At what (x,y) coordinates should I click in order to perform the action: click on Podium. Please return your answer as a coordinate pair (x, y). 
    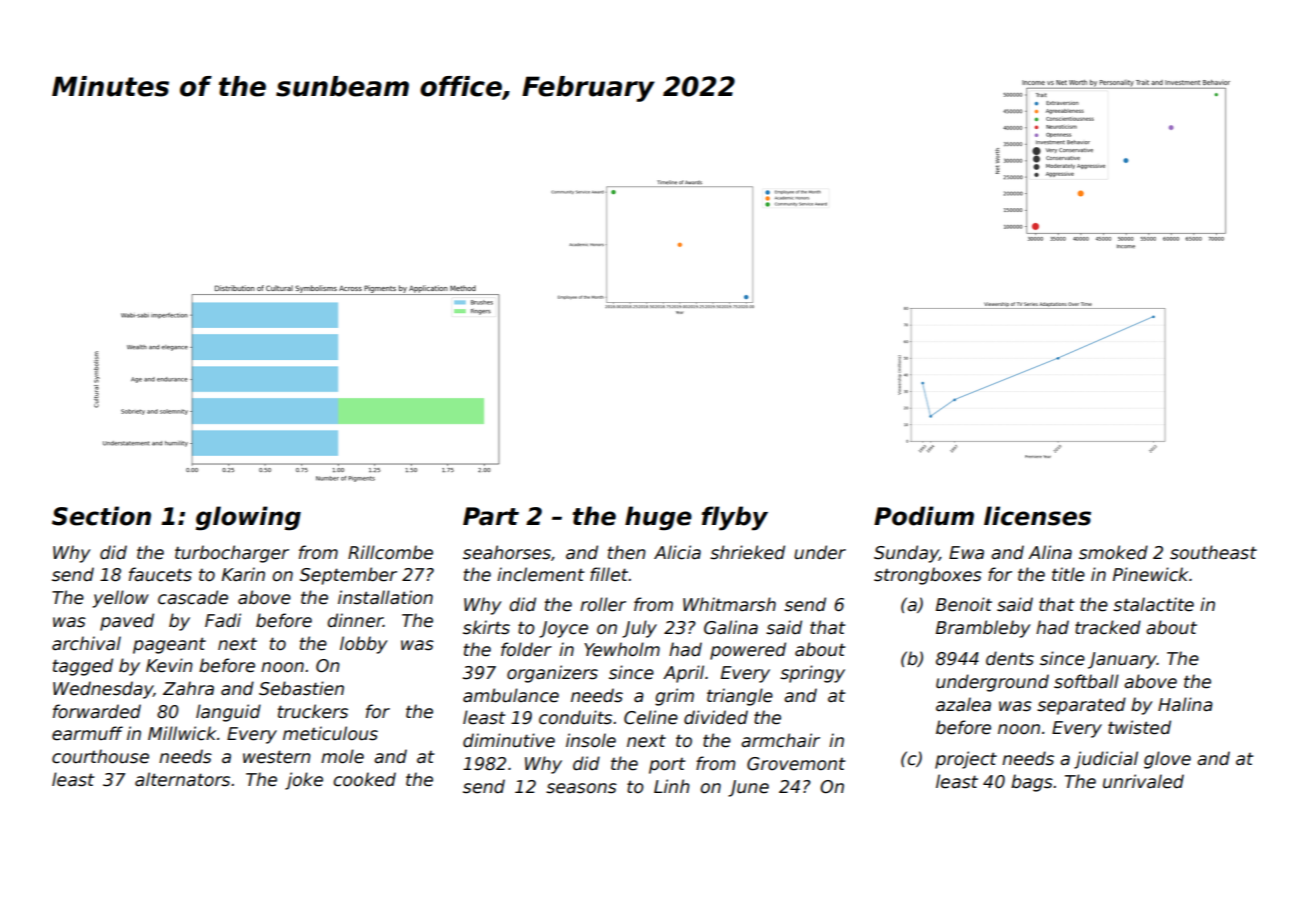
    Looking at the image, I should click on (924, 516).
